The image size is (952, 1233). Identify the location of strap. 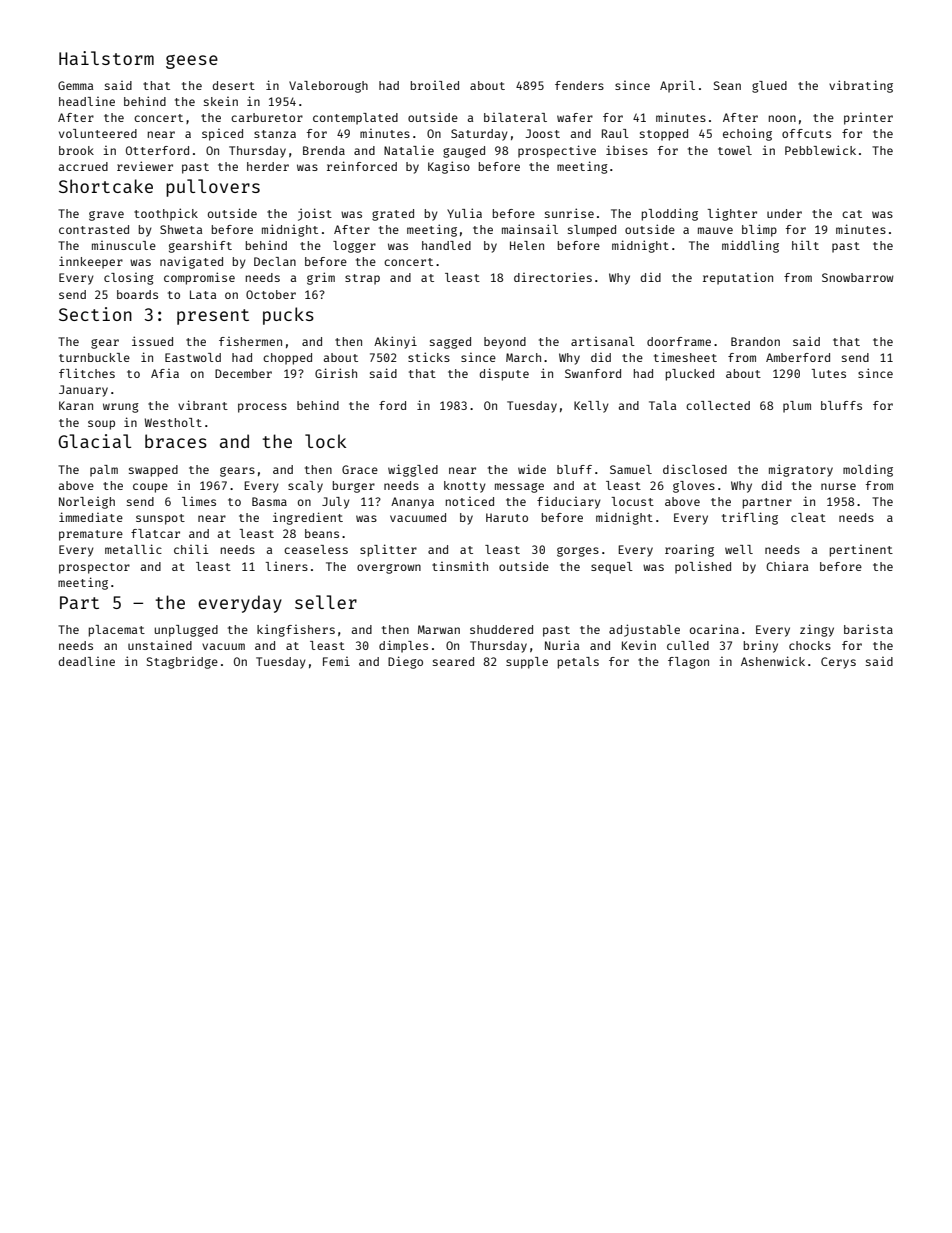
(362, 279).
